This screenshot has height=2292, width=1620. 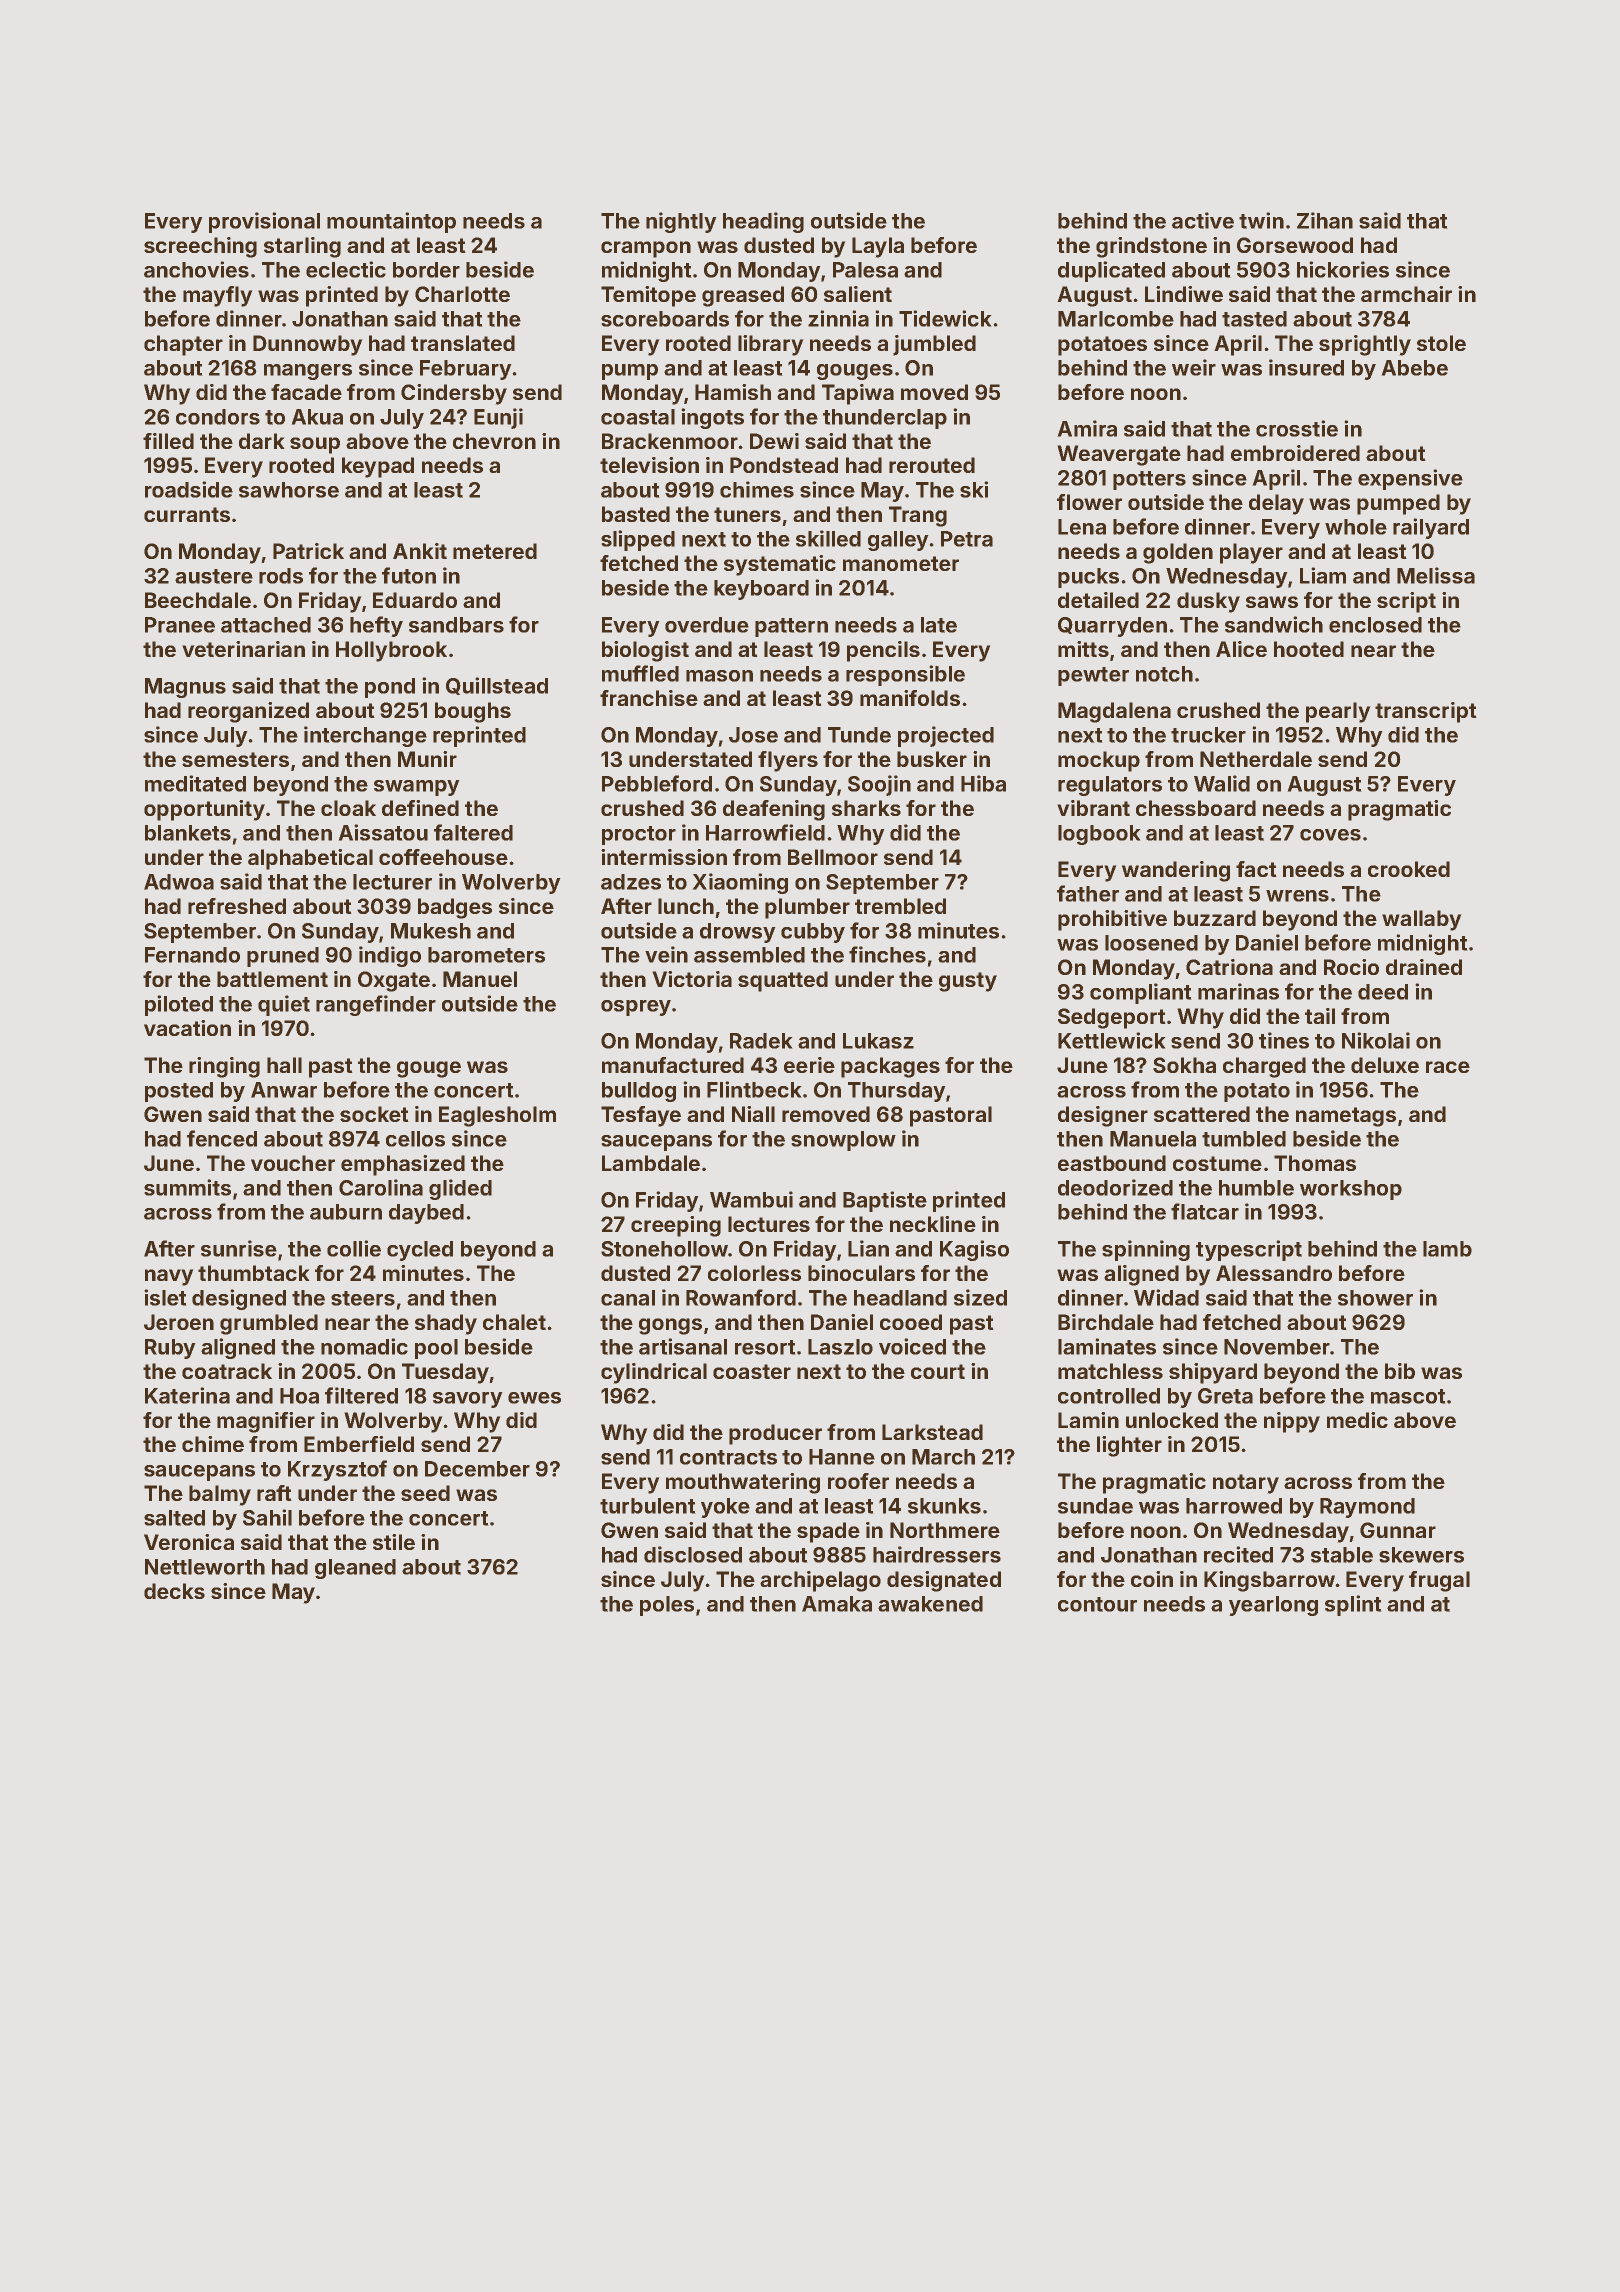 What do you see at coordinates (460, 1189) in the screenshot?
I see `glided` at bounding box center [460, 1189].
